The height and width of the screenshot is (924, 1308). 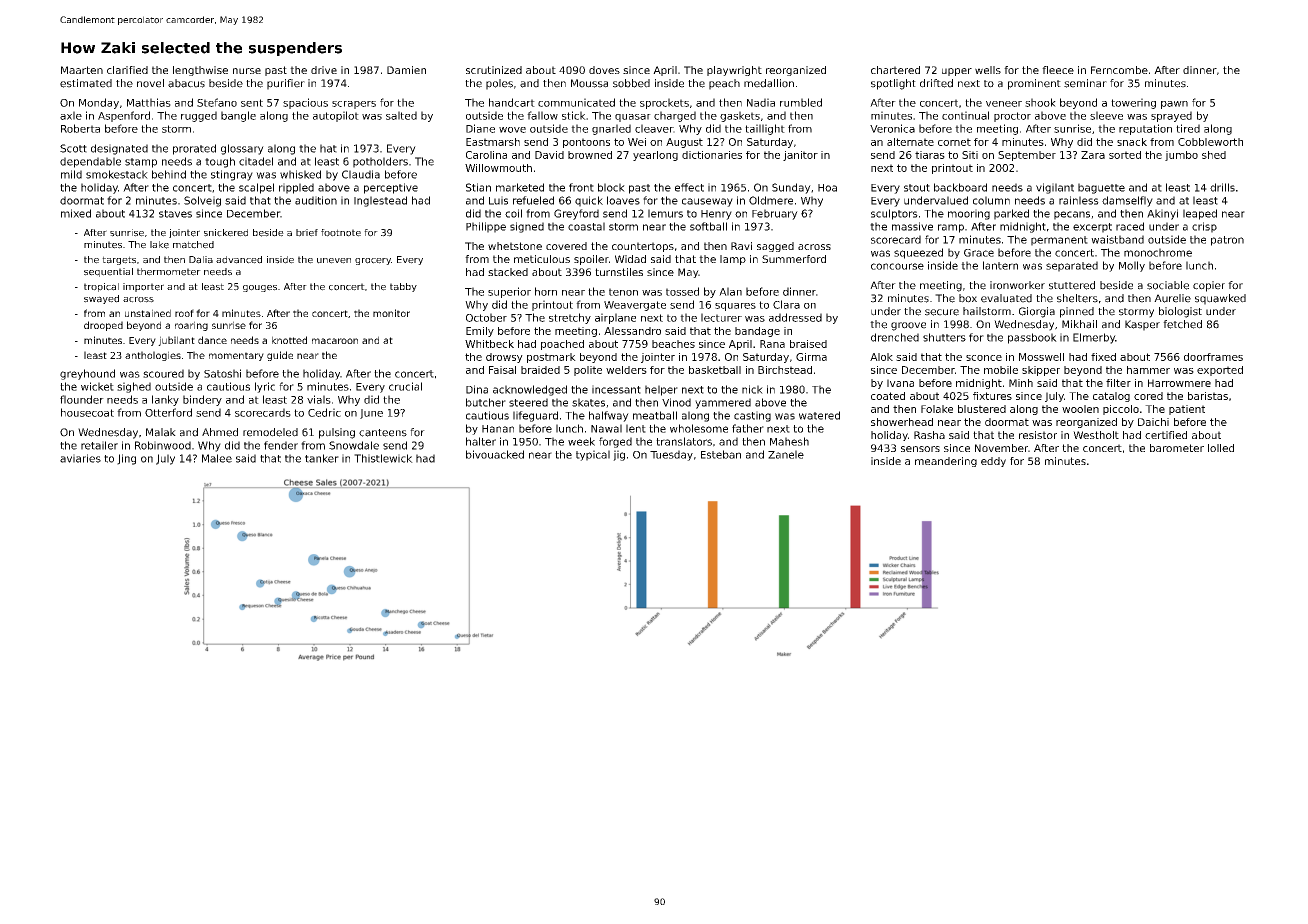 What do you see at coordinates (82, 70) in the screenshot?
I see `Maarten` at bounding box center [82, 70].
